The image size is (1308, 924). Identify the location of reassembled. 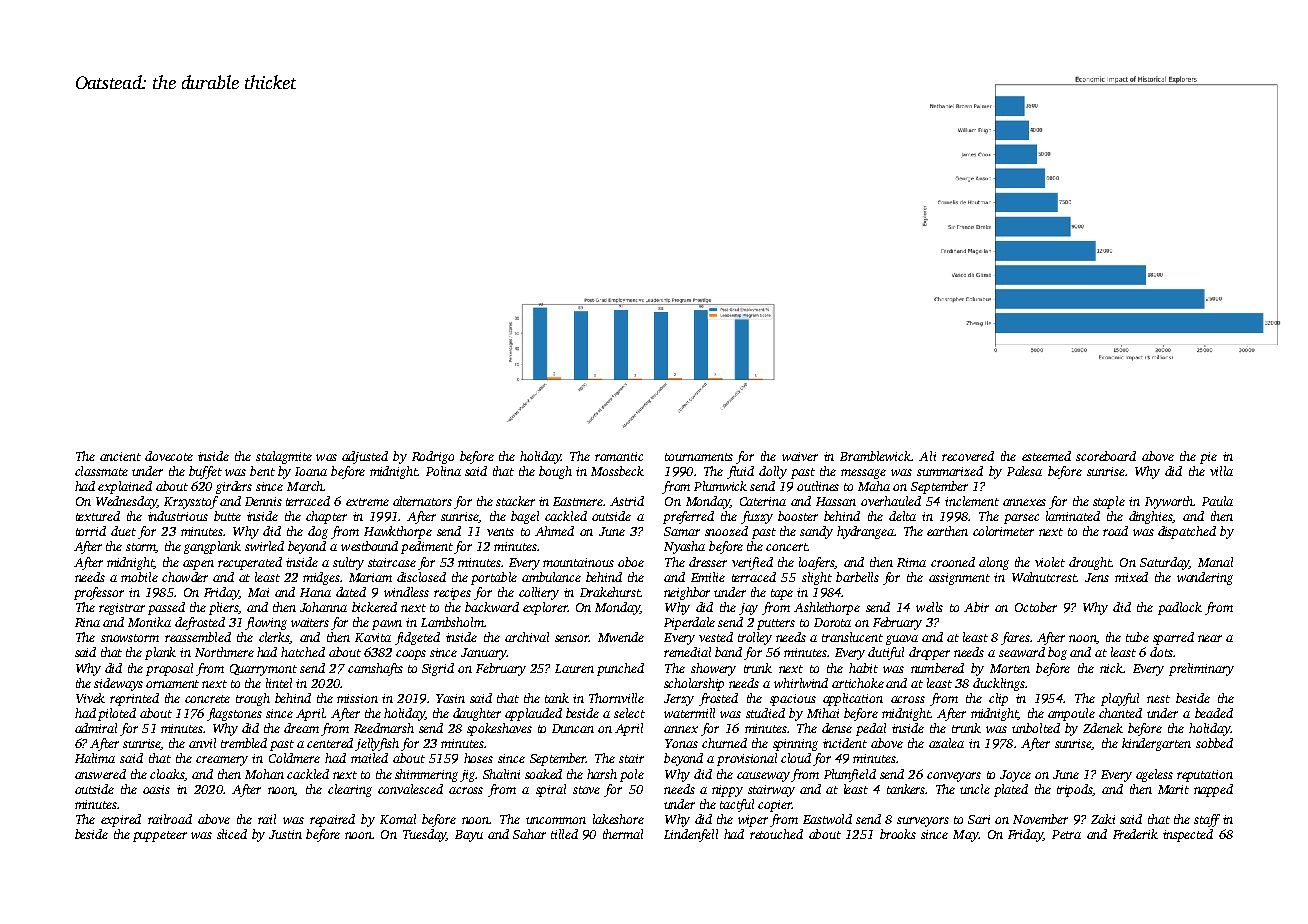
(198, 637).
